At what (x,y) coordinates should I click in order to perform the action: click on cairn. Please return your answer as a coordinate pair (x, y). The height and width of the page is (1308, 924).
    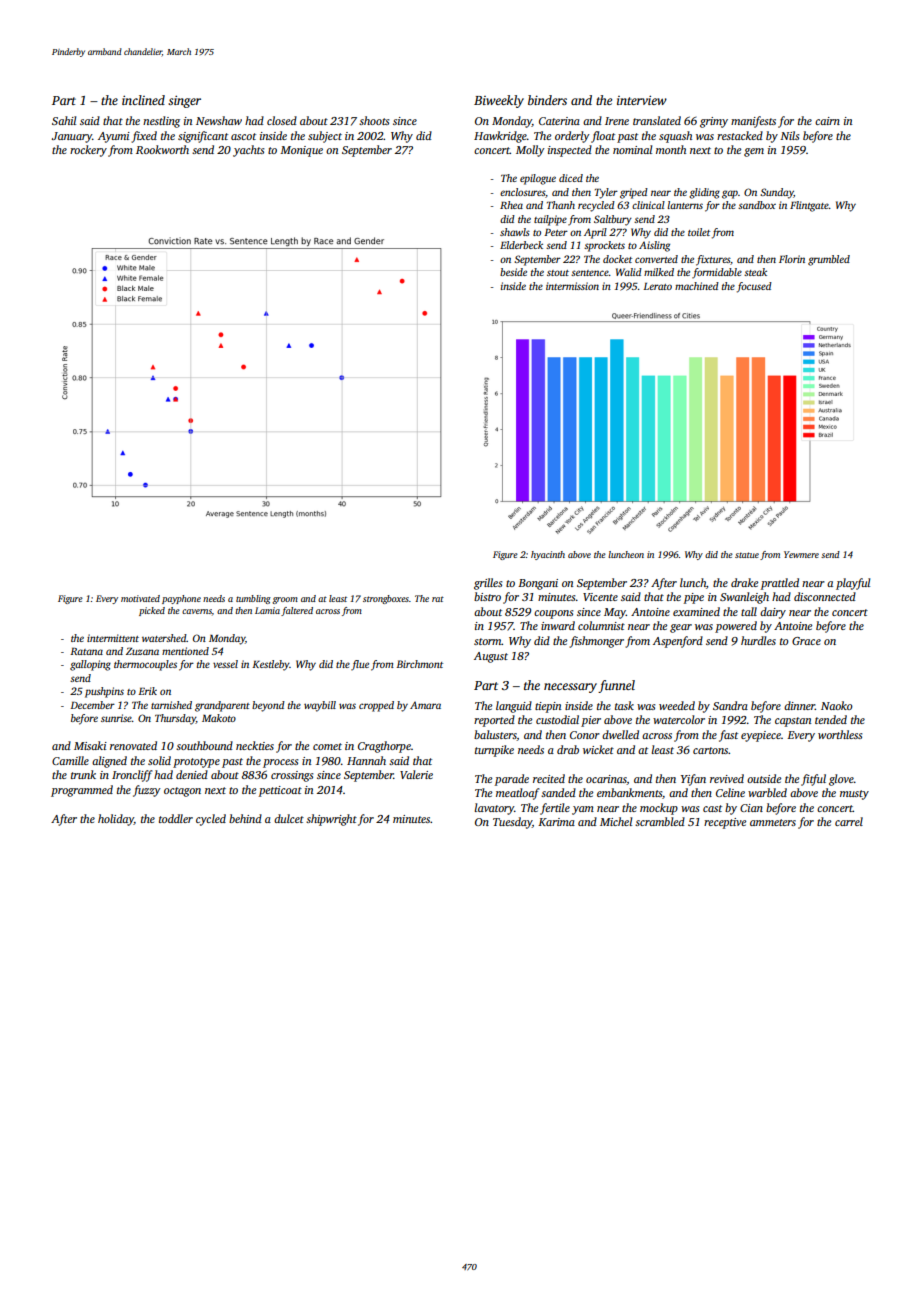
    Looking at the image, I should click on (827, 121).
